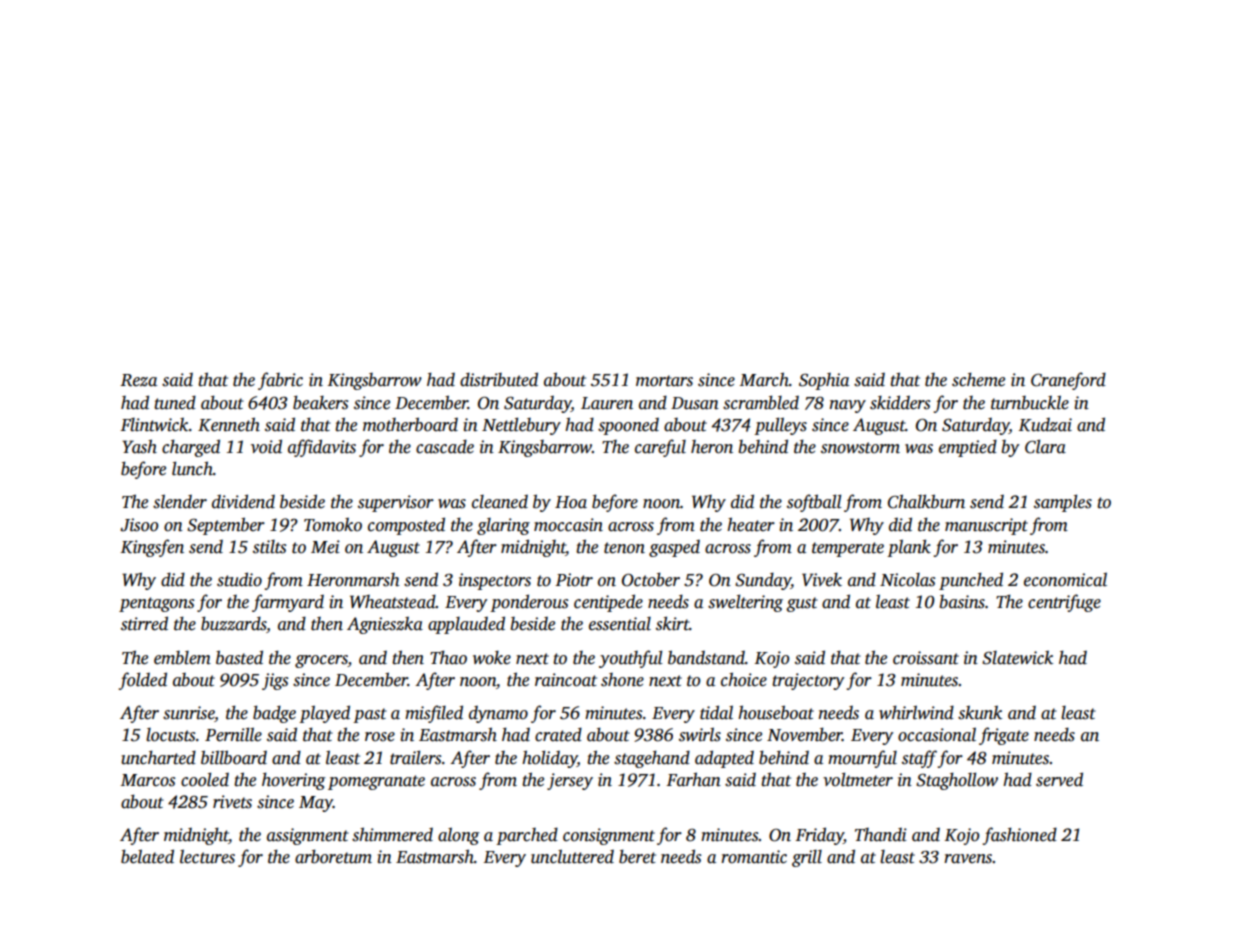 This screenshot has height=952, width=1233. What do you see at coordinates (978, 379) in the screenshot?
I see `scheme` at bounding box center [978, 379].
